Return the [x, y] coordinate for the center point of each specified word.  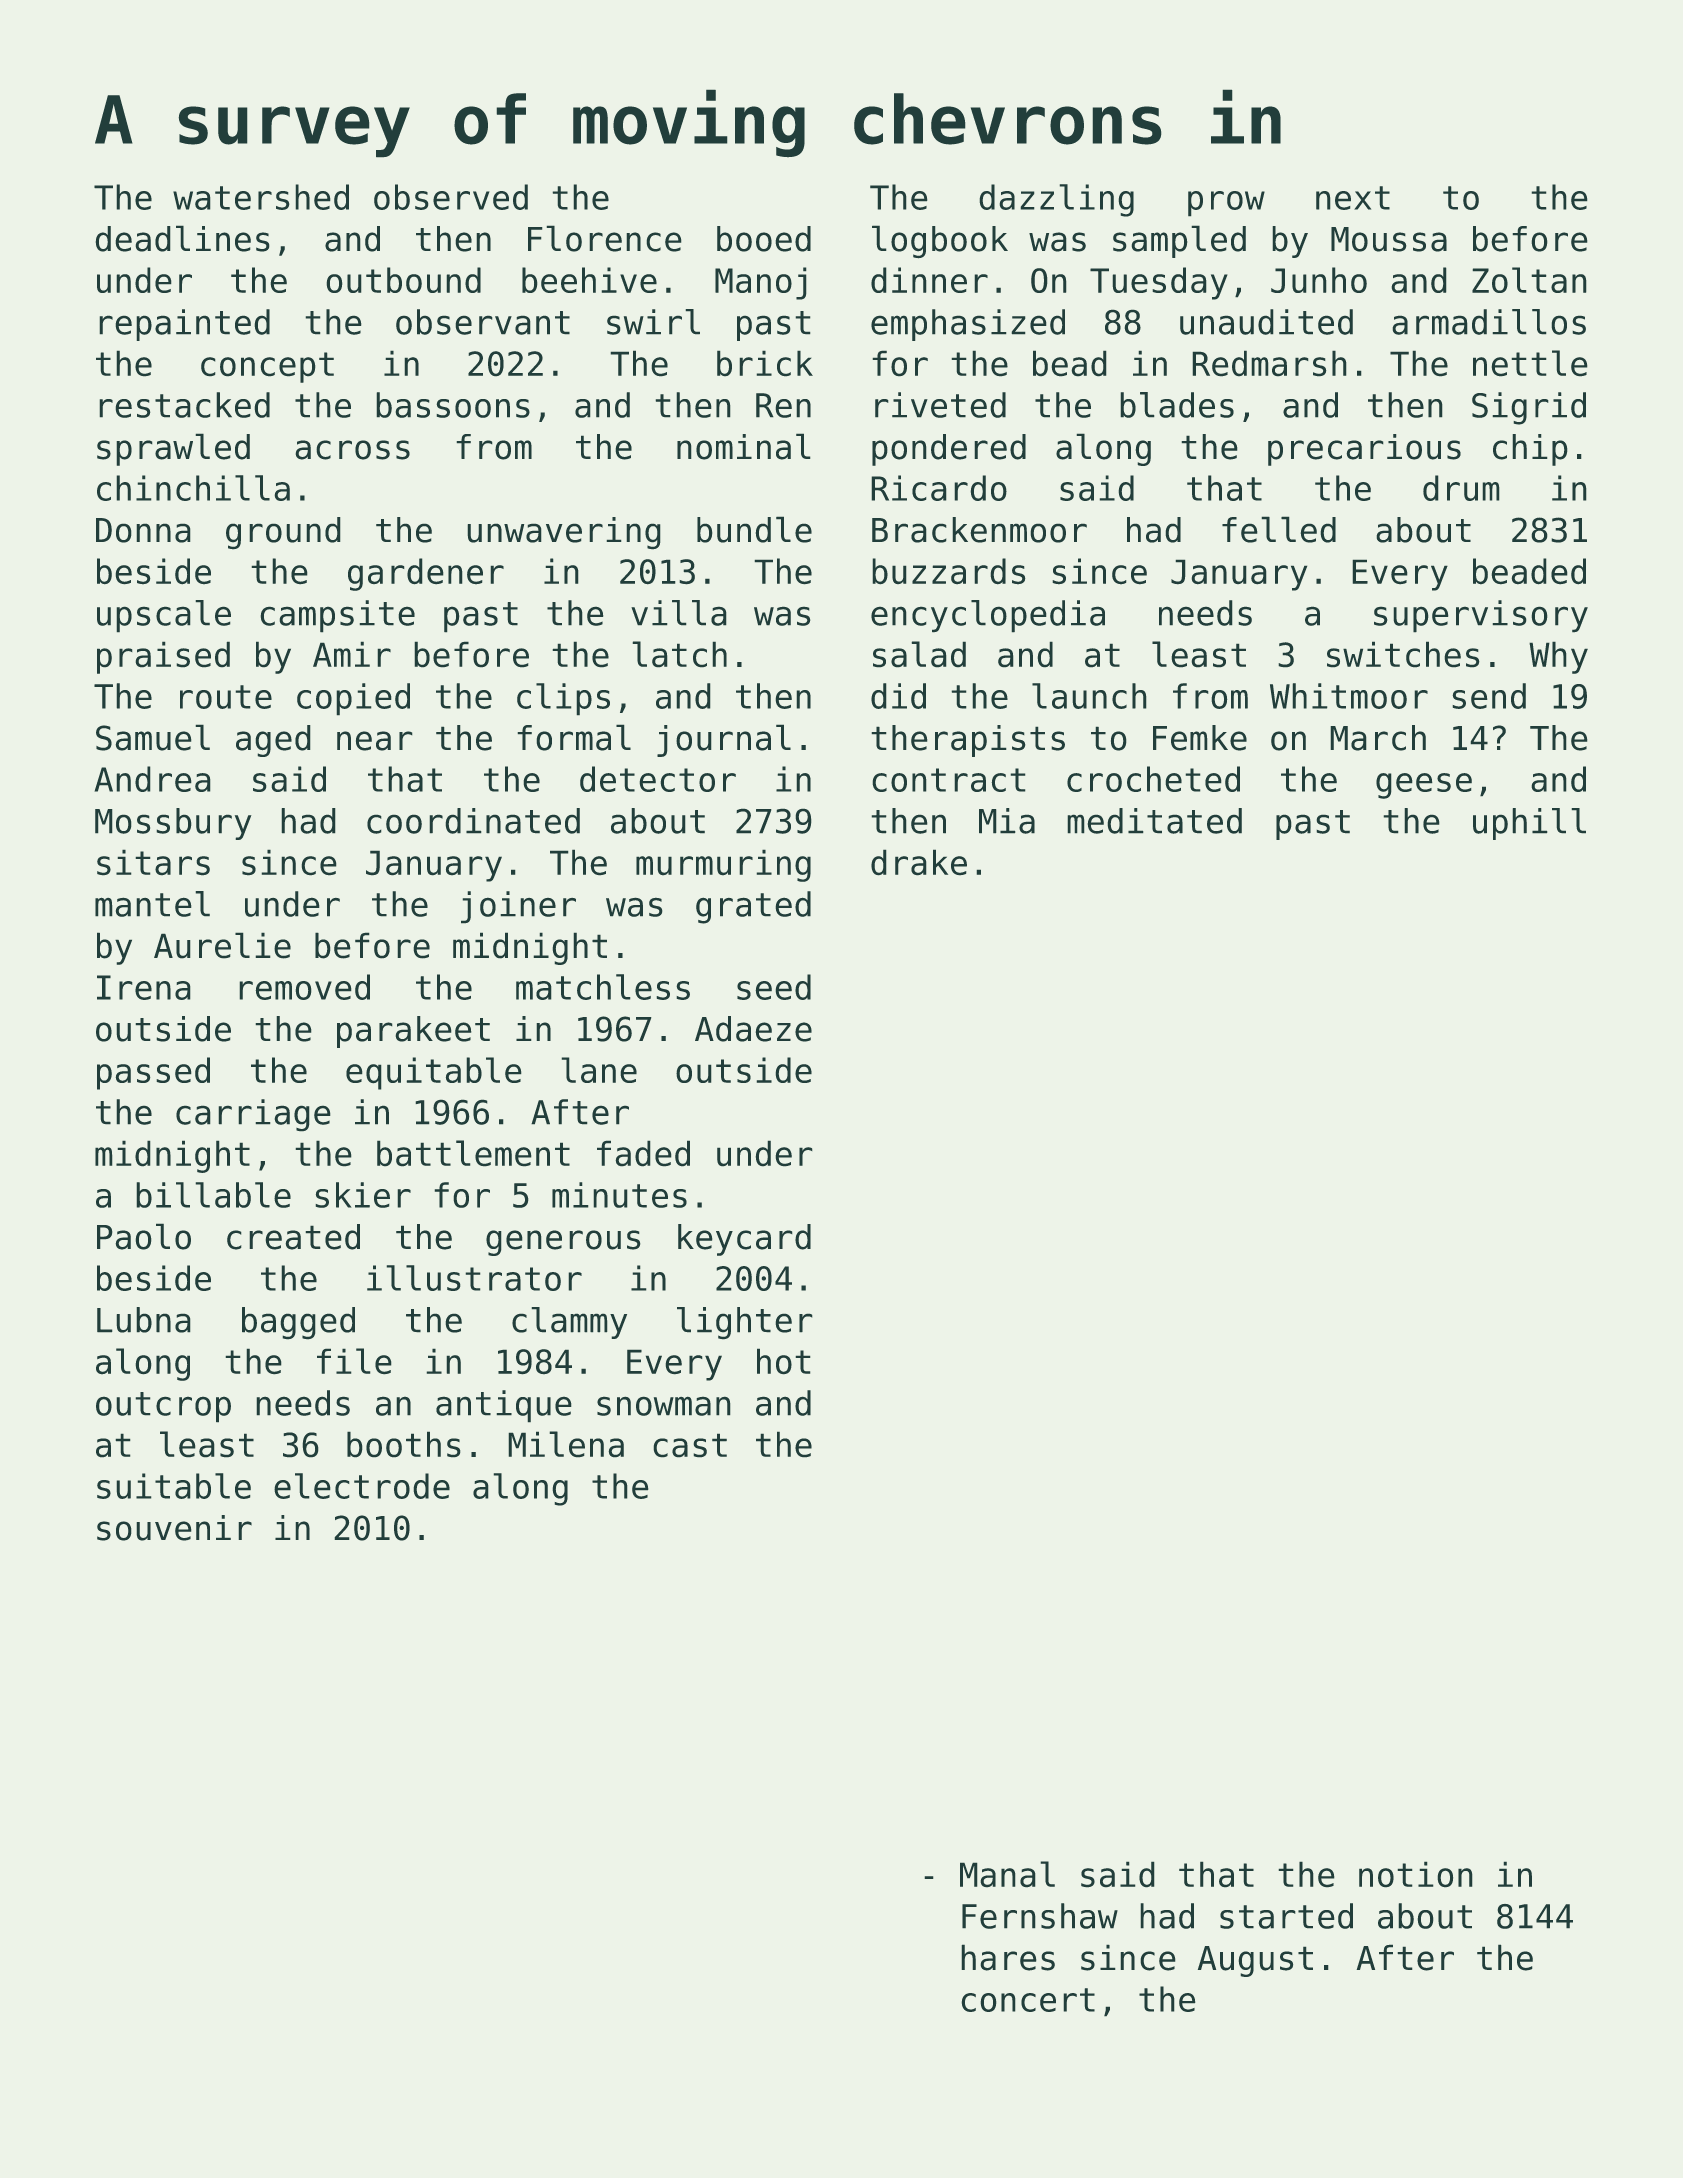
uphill [1529, 824]
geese [1424, 786]
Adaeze [753, 1029]
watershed [261, 197]
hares [1008, 1957]
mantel [152, 904]
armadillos [1489, 322]
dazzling [1056, 200]
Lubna [144, 1320]
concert [1028, 2000]
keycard [744, 1240]
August [1255, 1961]
